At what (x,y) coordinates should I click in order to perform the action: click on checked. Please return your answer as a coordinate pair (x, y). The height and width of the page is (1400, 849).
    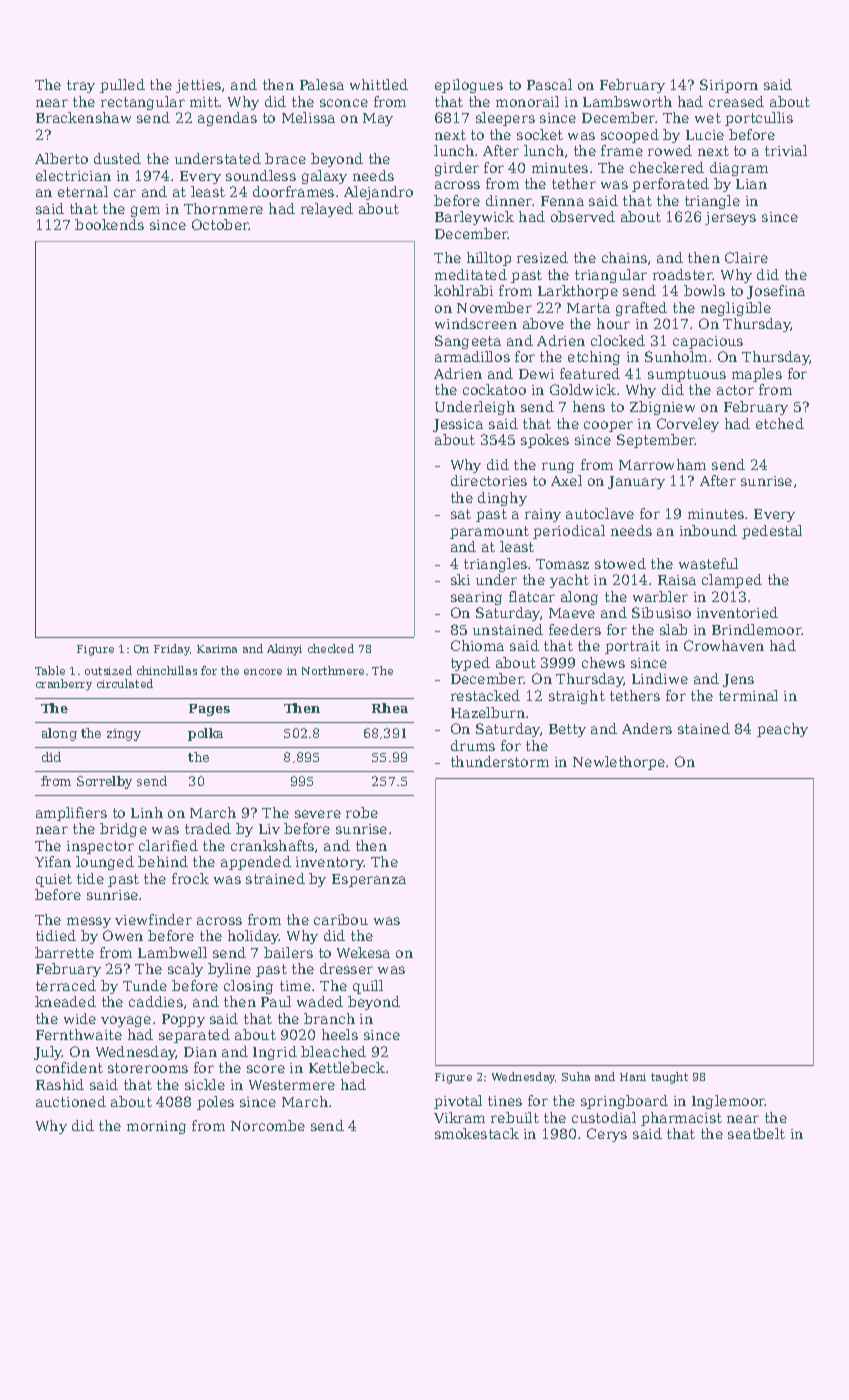
    Looking at the image, I should click on (331, 648).
